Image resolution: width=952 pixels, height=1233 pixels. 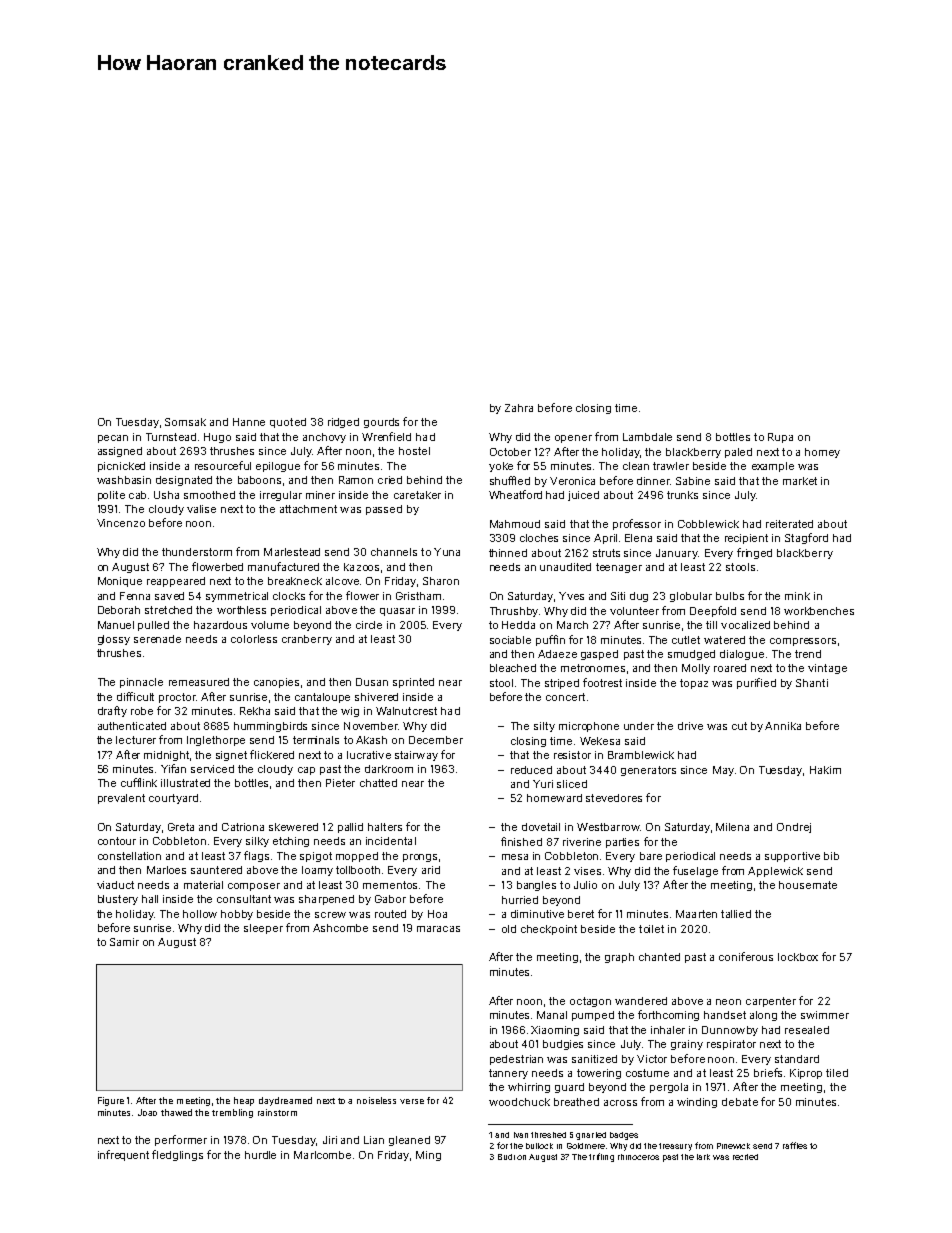 I want to click on Somsak, so click(x=185, y=422).
